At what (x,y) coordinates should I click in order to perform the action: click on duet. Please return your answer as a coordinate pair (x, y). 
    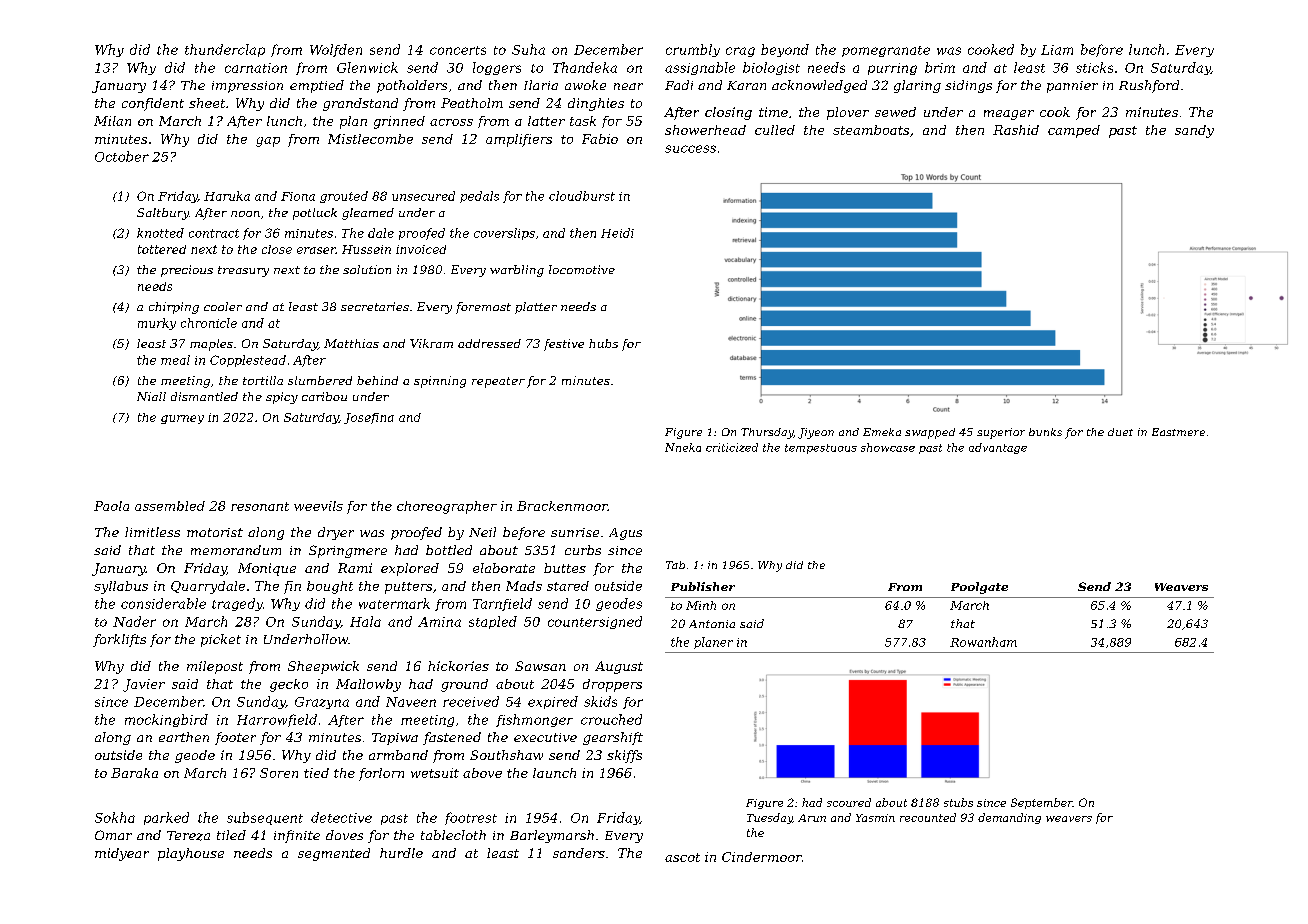
    Looking at the image, I should click on (1120, 432).
